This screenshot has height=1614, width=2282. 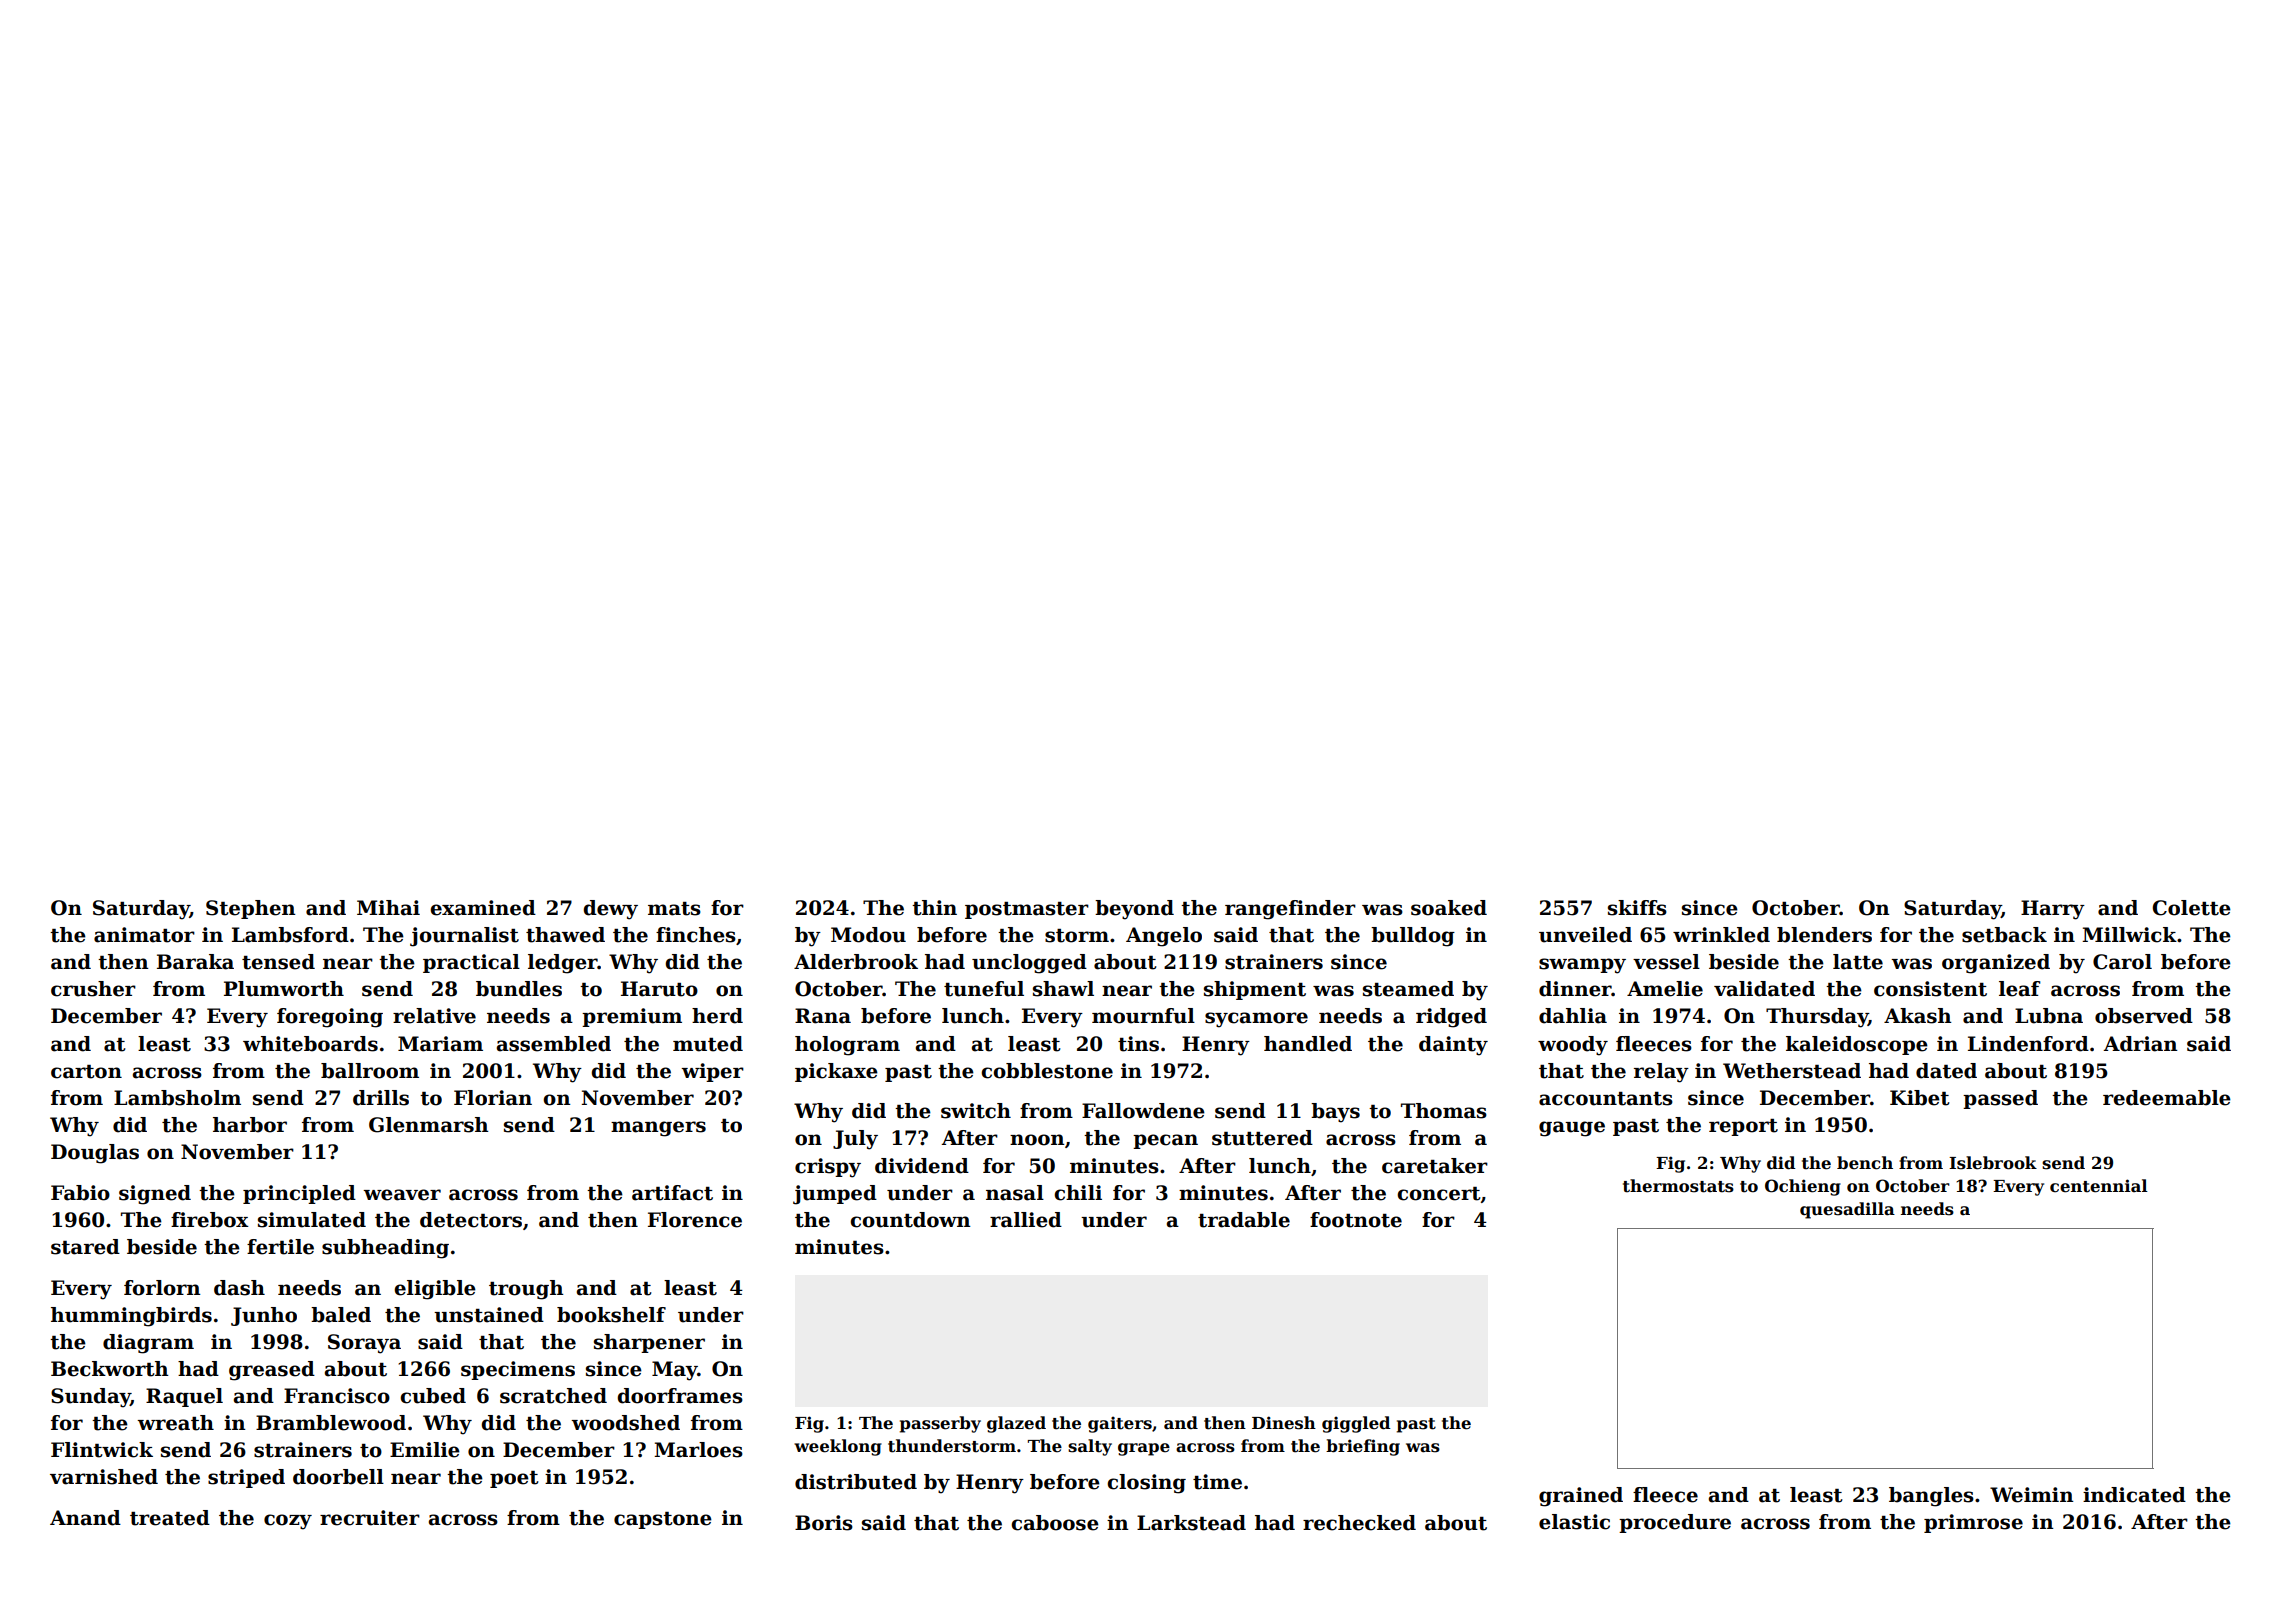 I want to click on Ochieng, so click(x=1803, y=1187).
